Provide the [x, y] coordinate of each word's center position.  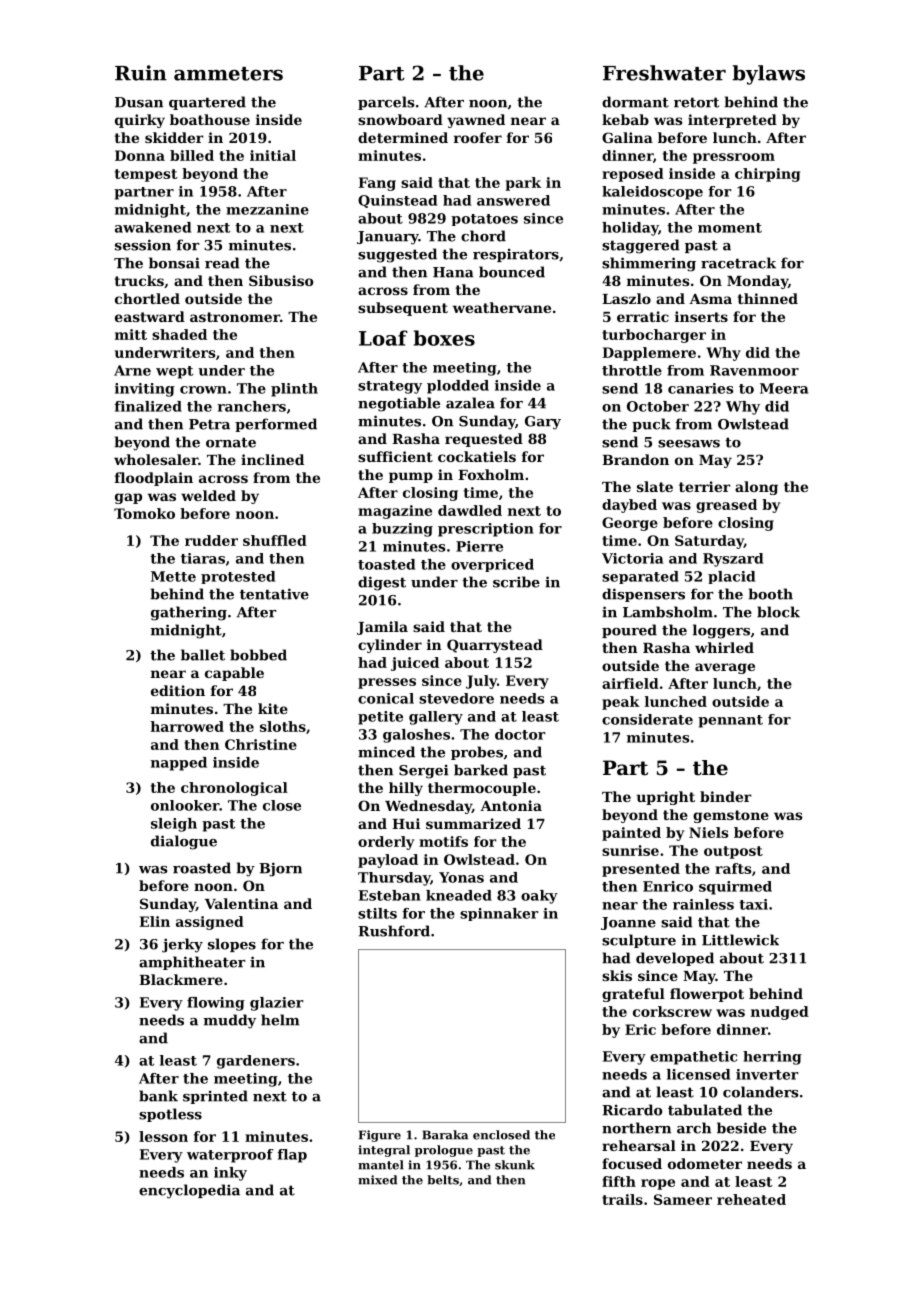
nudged [780, 1013]
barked [481, 770]
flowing [216, 1004]
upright [666, 798]
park [523, 184]
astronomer [235, 317]
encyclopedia [189, 1191]
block [778, 612]
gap [128, 498]
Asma [710, 299]
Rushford [394, 931]
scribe [516, 582]
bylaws [768, 75]
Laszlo [626, 298]
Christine [261, 744]
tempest [146, 175]
